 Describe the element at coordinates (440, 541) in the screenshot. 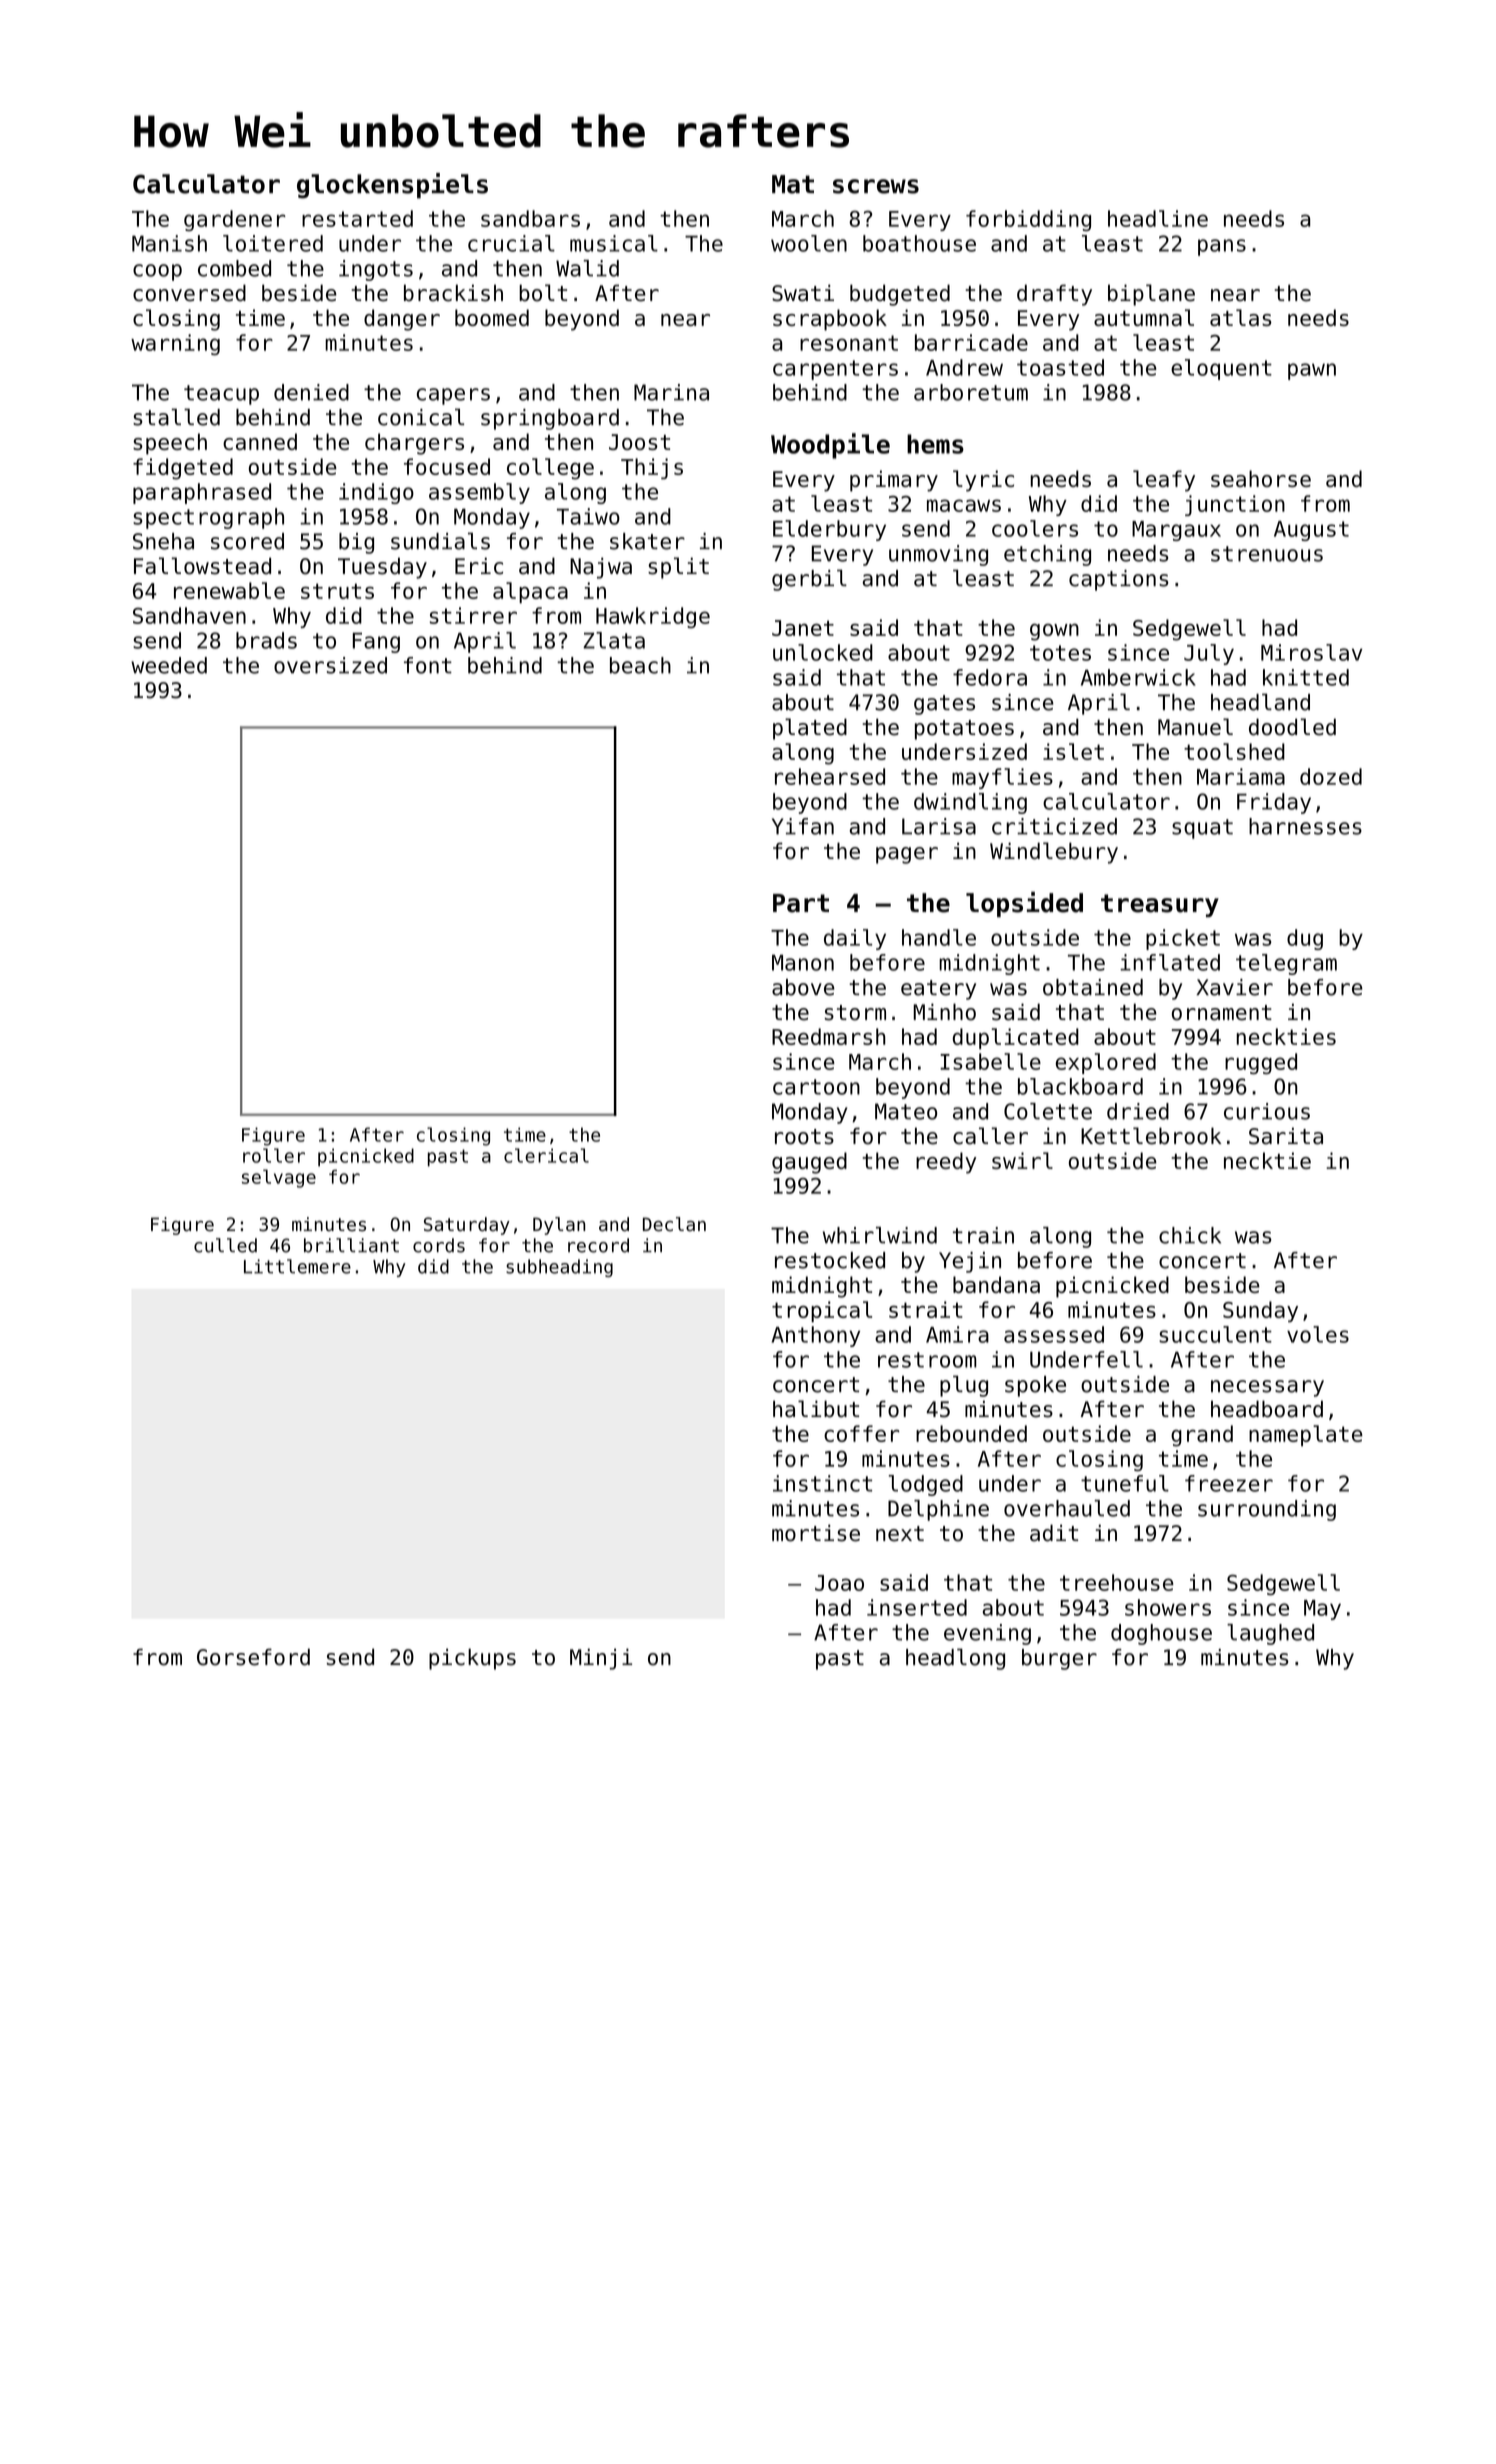

I see `sundials` at that location.
